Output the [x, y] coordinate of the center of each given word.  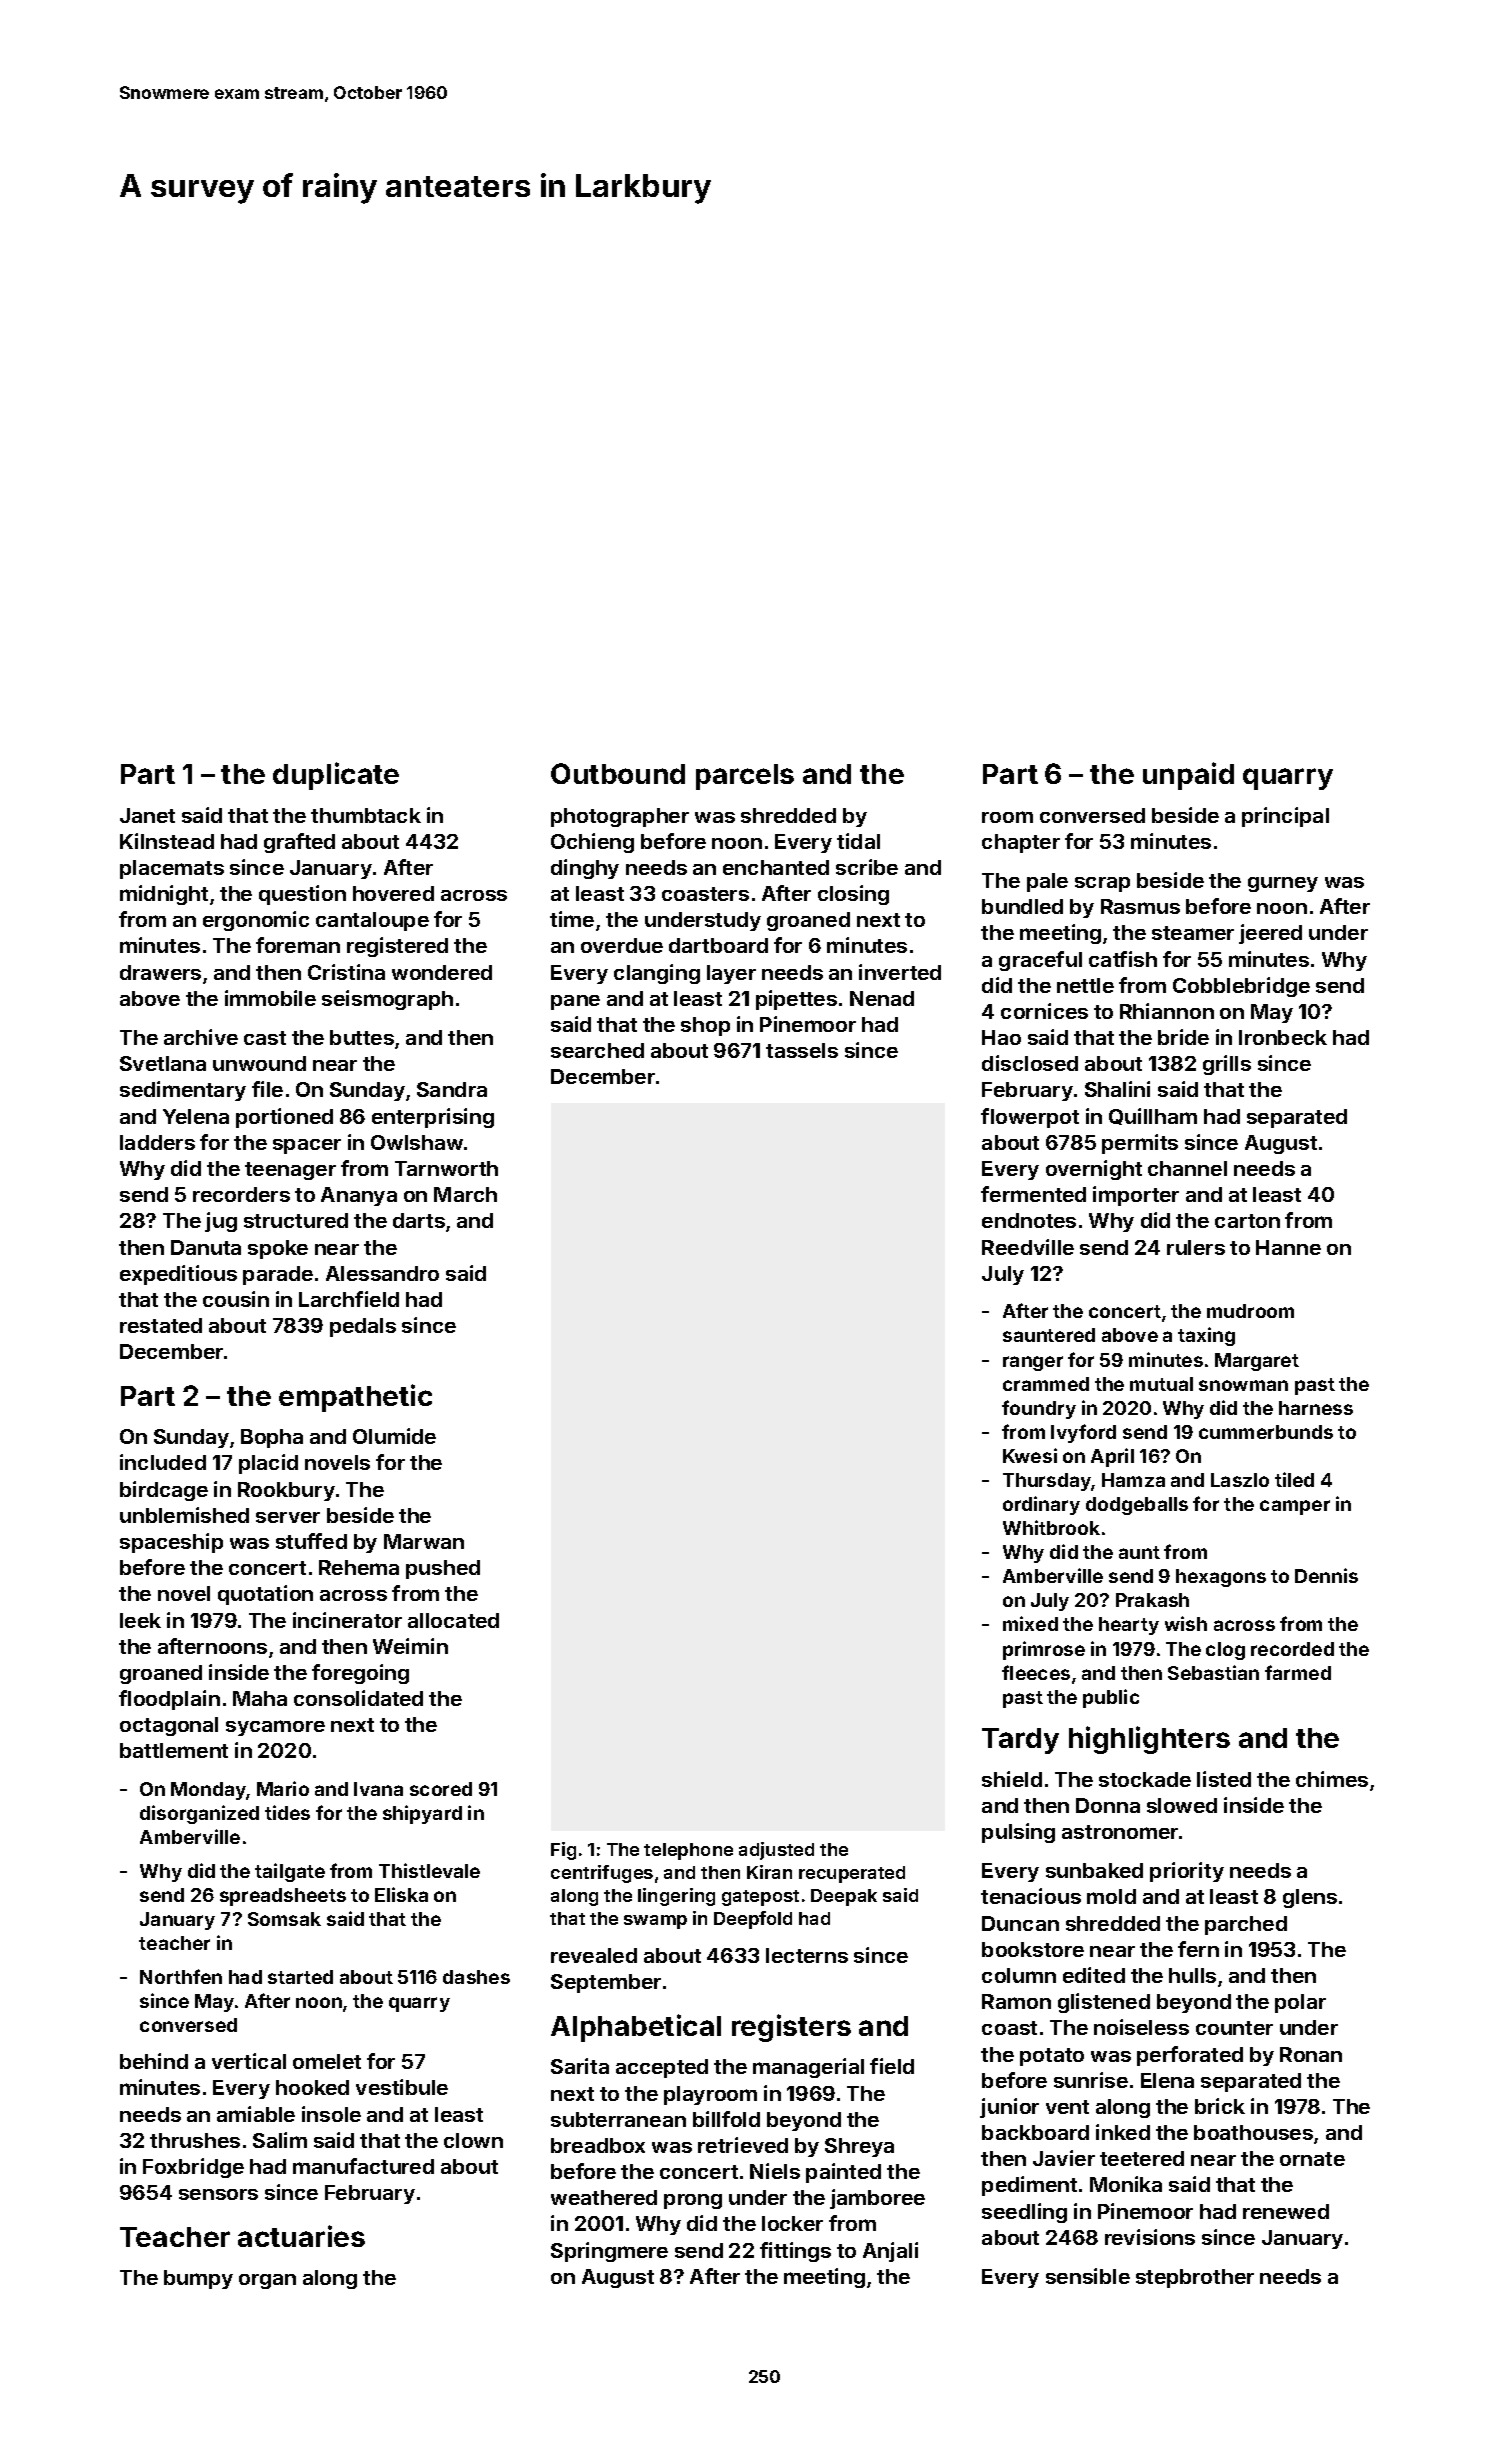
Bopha [272, 1438]
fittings [795, 2252]
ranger [1033, 1363]
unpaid [1188, 776]
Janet [147, 815]
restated [161, 1325]
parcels [745, 777]
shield [1012, 1779]
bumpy [198, 2279]
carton [1247, 1221]
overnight [1094, 1170]
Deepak [844, 1897]
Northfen [181, 1976]
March [465, 1194]
